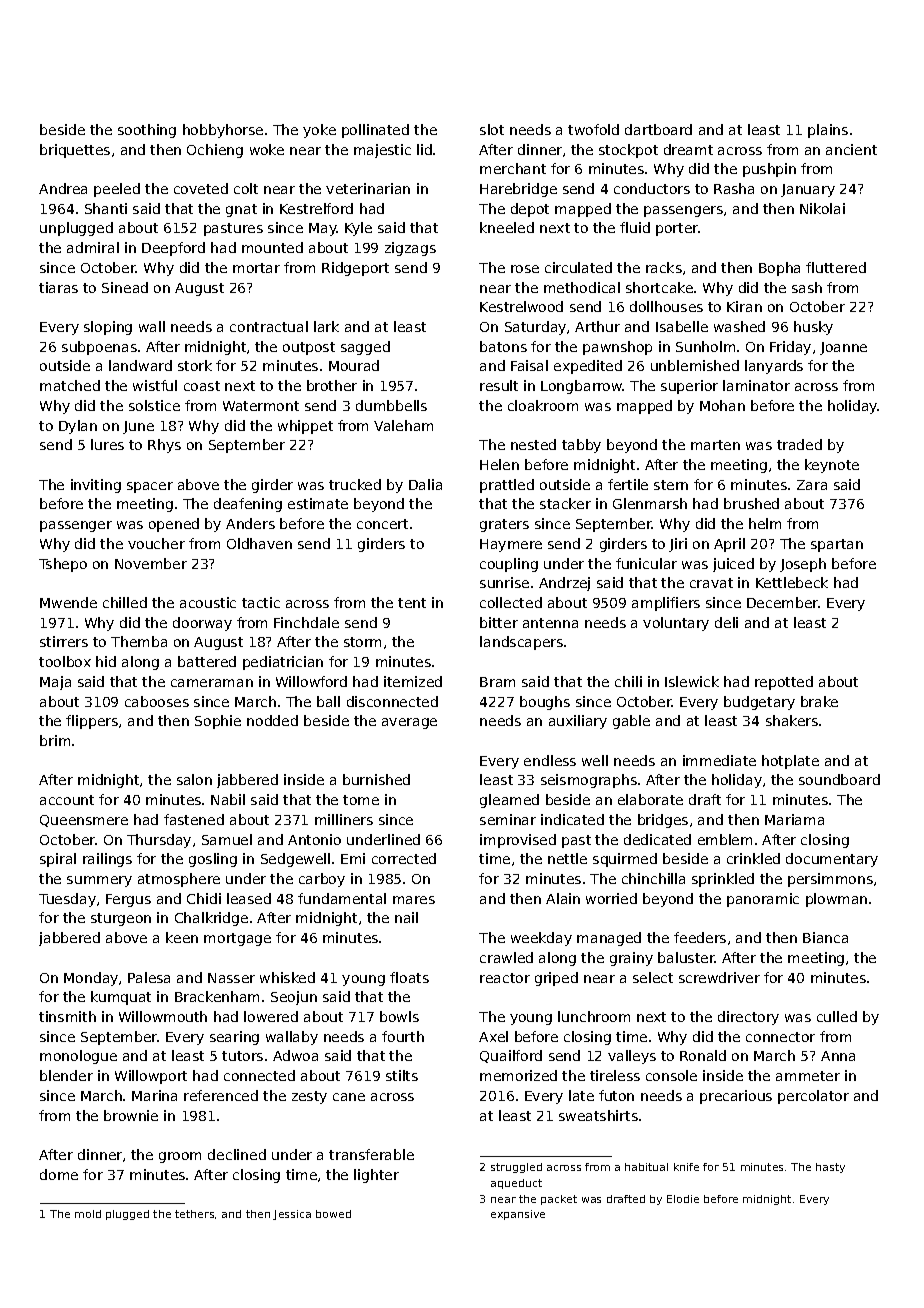 Image resolution: width=924 pixels, height=1308 pixels. I want to click on gleamed, so click(509, 801).
